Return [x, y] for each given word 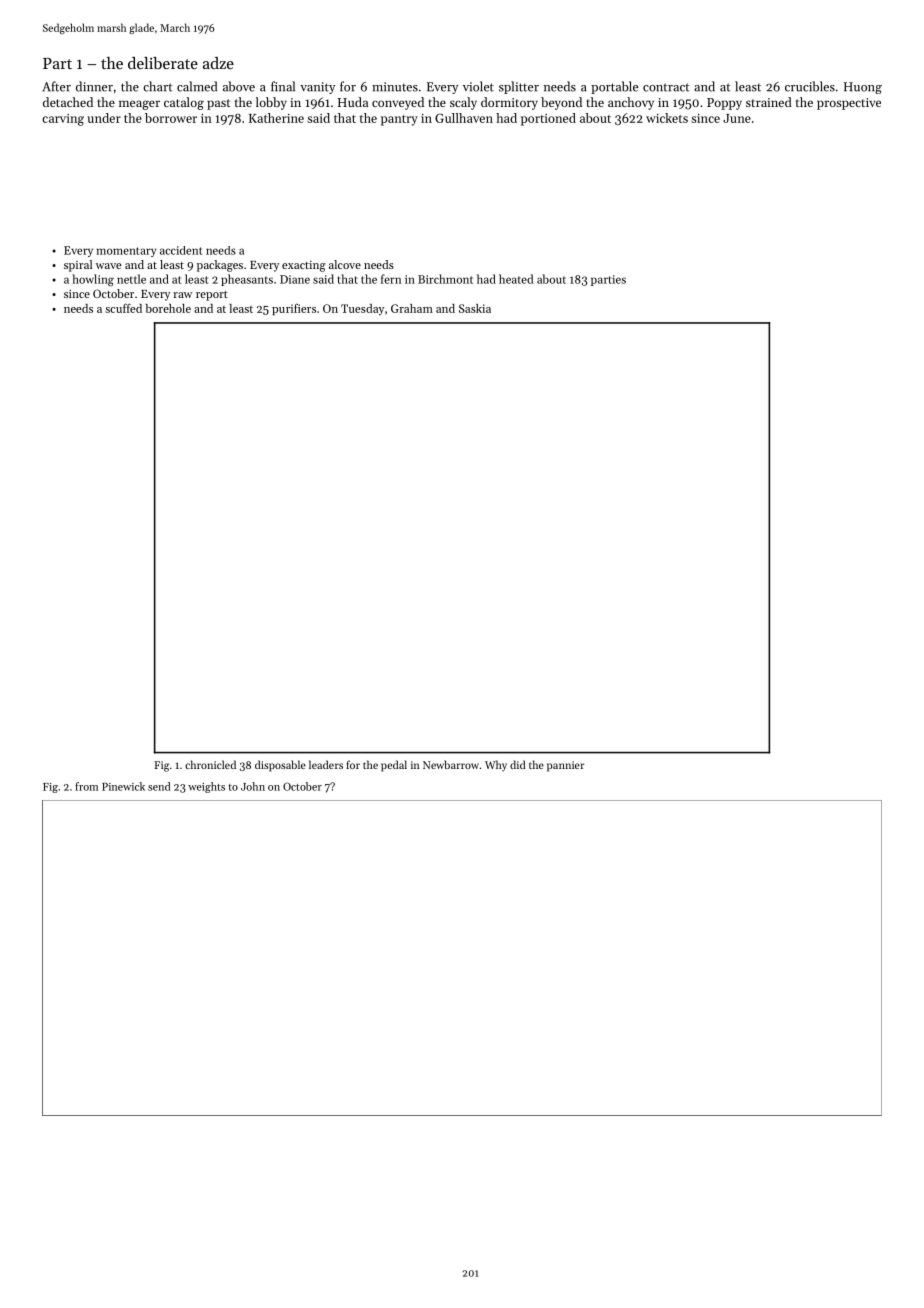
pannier [565, 766]
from [86, 786]
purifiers [294, 309]
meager [139, 105]
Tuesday [362, 309]
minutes [395, 87]
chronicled [210, 764]
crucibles [810, 86]
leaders [326, 764]
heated [516, 279]
